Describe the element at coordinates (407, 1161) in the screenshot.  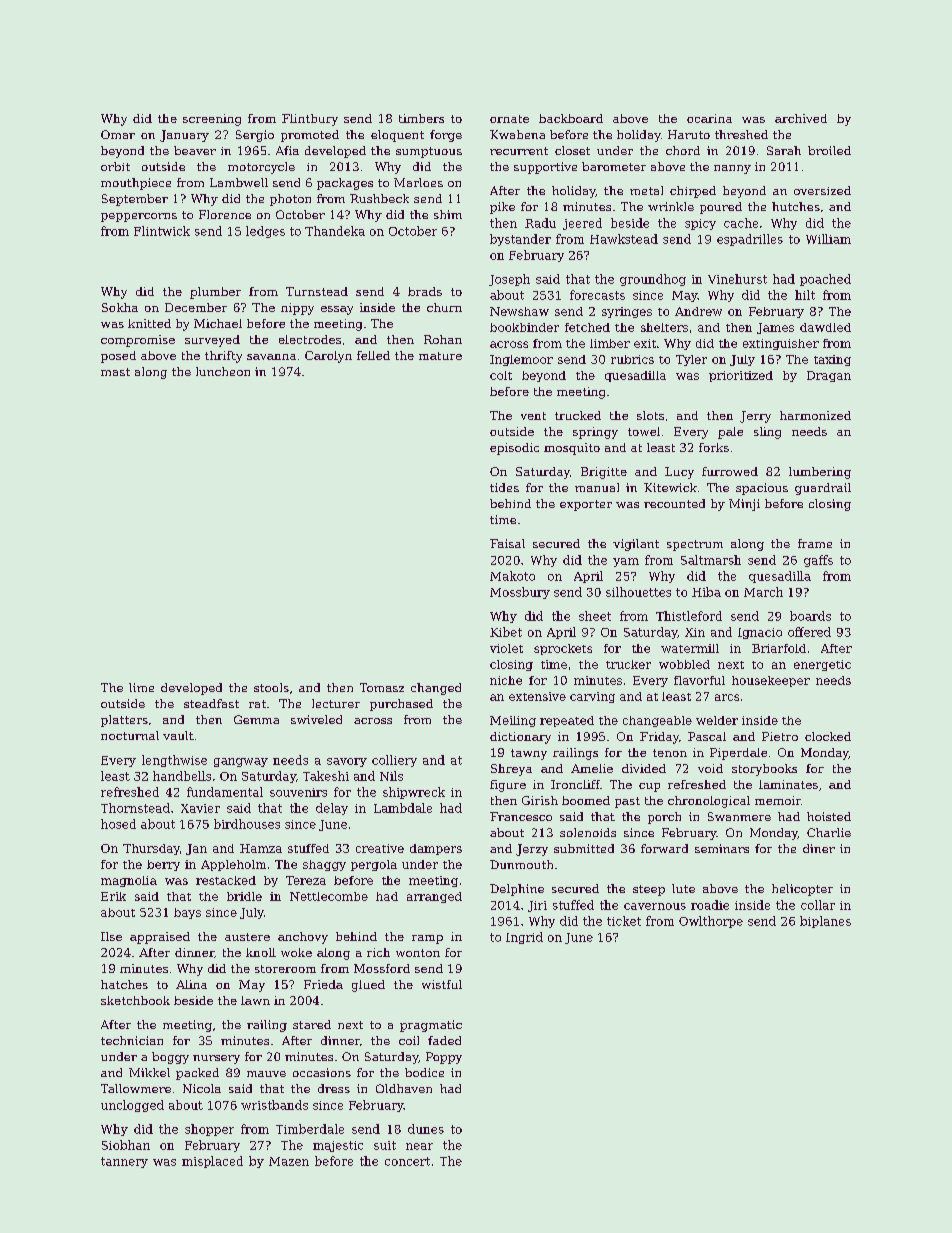
I see `concert` at that location.
